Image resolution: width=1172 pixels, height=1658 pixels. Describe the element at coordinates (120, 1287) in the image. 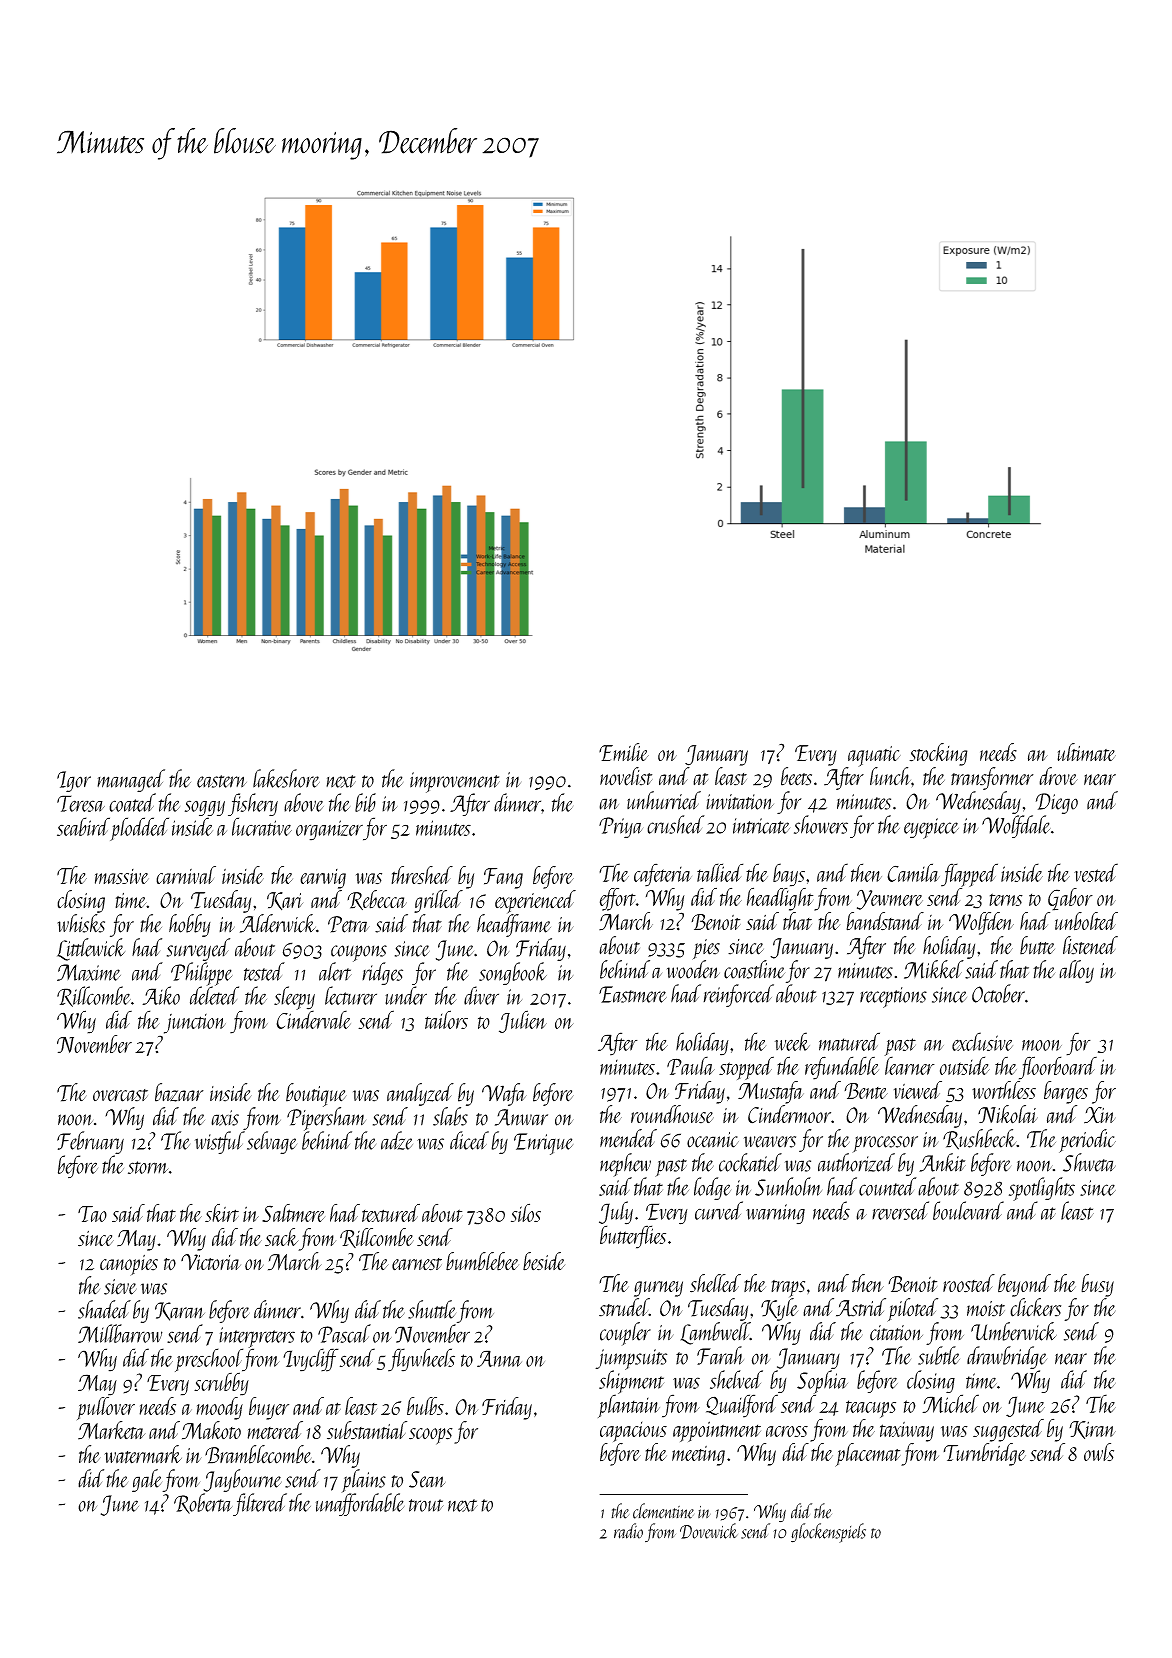

I see `sieve` at that location.
